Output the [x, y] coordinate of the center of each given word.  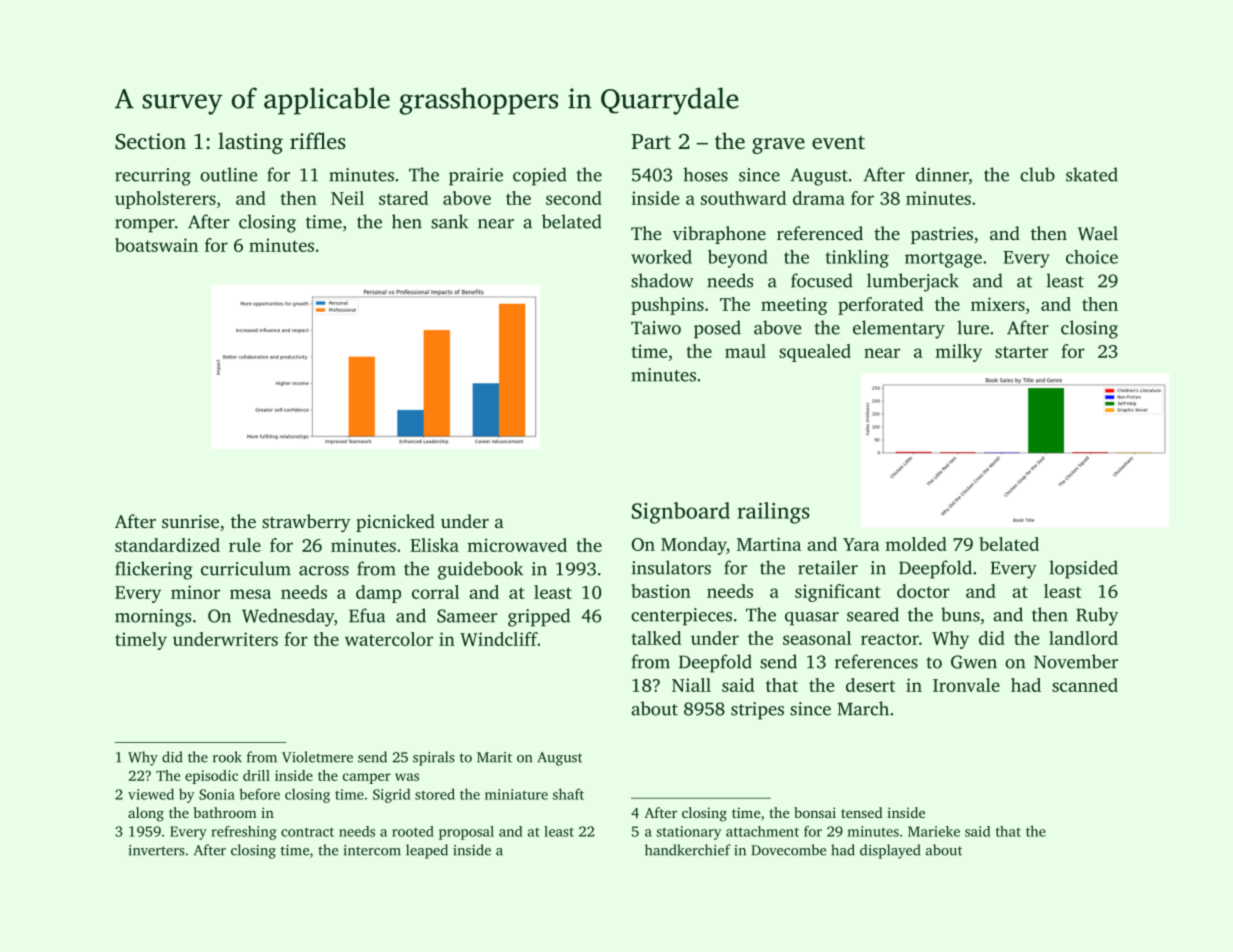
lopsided [1083, 569]
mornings [153, 618]
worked [661, 257]
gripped [539, 617]
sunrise [190, 521]
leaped [427, 851]
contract [307, 832]
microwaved [517, 545]
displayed [890, 851]
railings [774, 513]
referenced [820, 233]
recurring [153, 177]
